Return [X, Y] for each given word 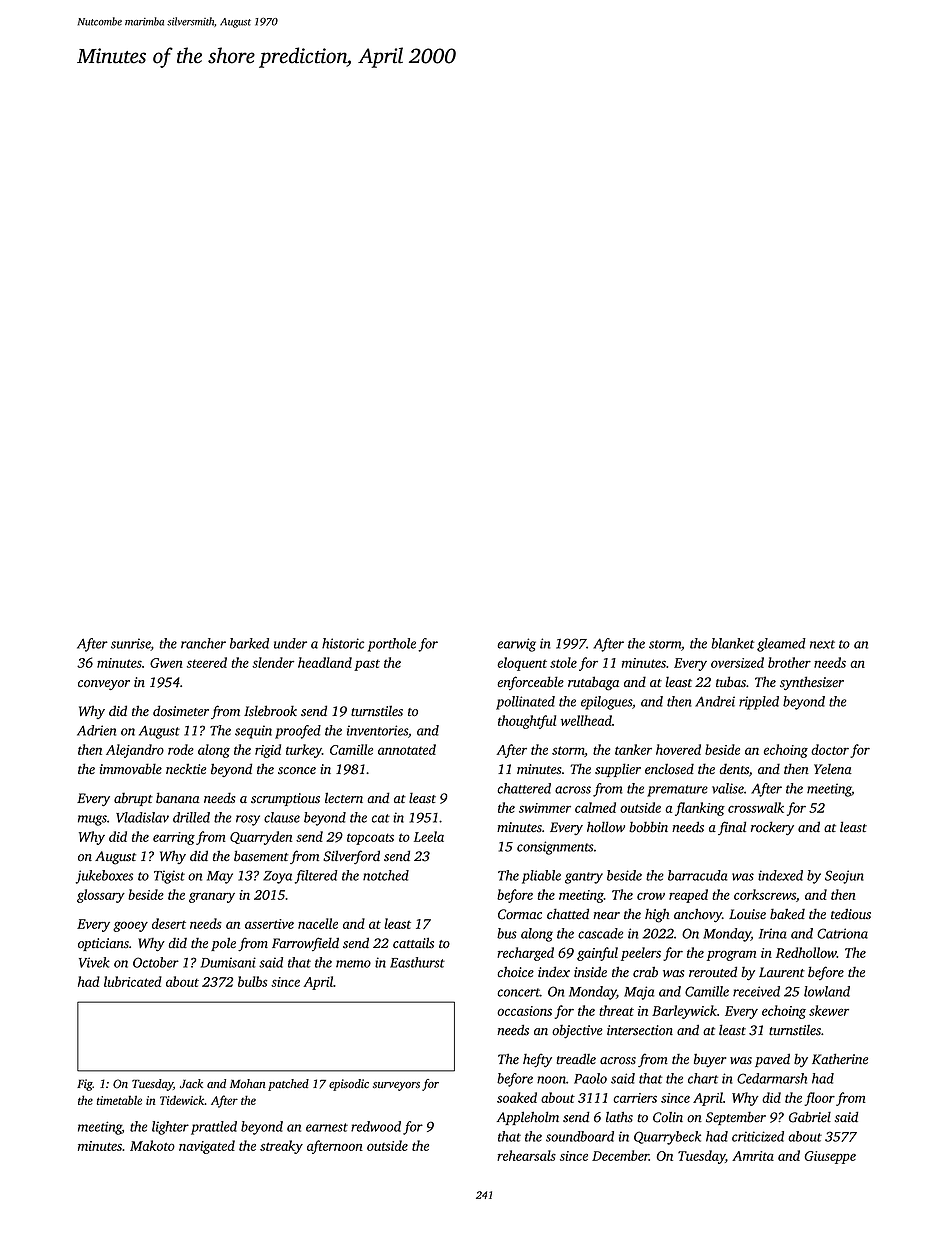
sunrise [131, 644]
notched [386, 875]
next [822, 644]
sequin [253, 732]
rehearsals [526, 1155]
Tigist [169, 877]
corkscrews [765, 894]
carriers [635, 1098]
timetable [119, 1100]
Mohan [247, 1083]
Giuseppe [830, 1157]
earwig [516, 645]
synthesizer [812, 683]
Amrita [753, 1156]
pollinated [525, 703]
